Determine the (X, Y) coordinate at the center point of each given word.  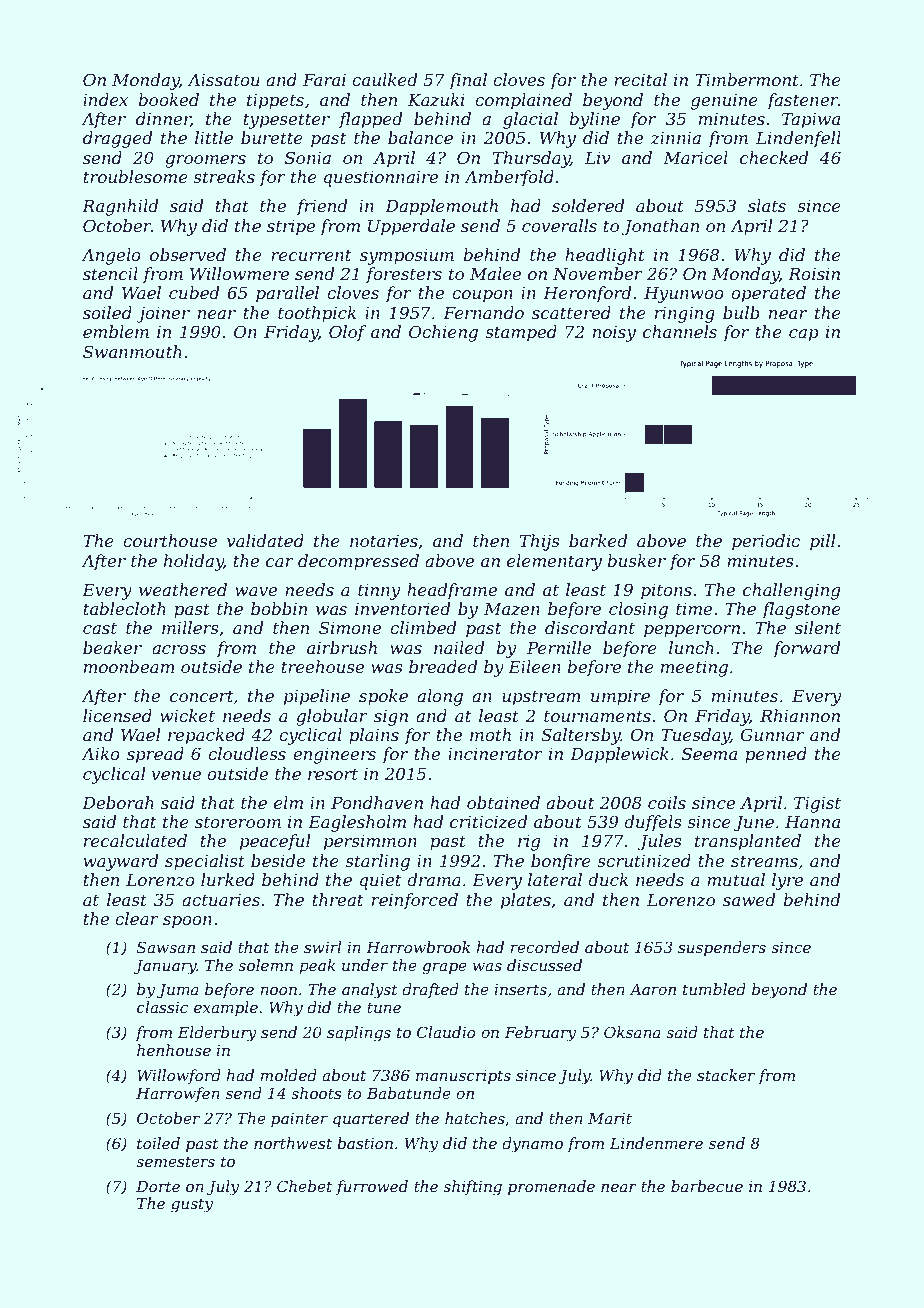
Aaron (652, 989)
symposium (407, 257)
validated (265, 540)
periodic (766, 542)
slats (767, 205)
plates (526, 901)
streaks (224, 176)
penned (776, 755)
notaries (384, 541)
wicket (187, 715)
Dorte (158, 1186)
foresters (404, 275)
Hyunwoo (684, 295)
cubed (194, 292)
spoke (383, 697)
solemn (265, 965)
